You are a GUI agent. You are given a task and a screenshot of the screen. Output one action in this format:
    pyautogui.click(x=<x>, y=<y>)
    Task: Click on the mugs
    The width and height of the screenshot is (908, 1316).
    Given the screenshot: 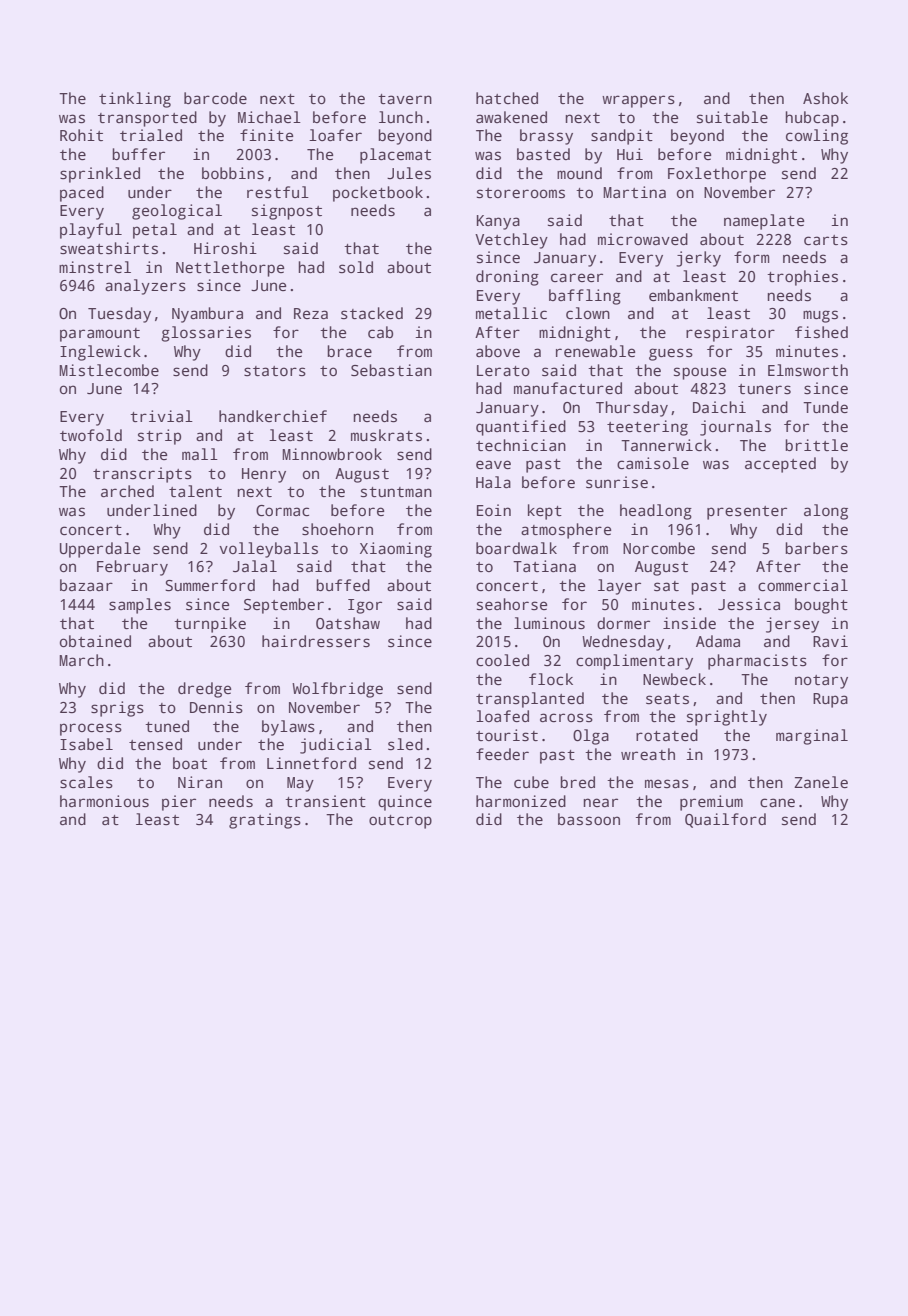 What is the action you would take?
    pyautogui.click(x=820, y=316)
